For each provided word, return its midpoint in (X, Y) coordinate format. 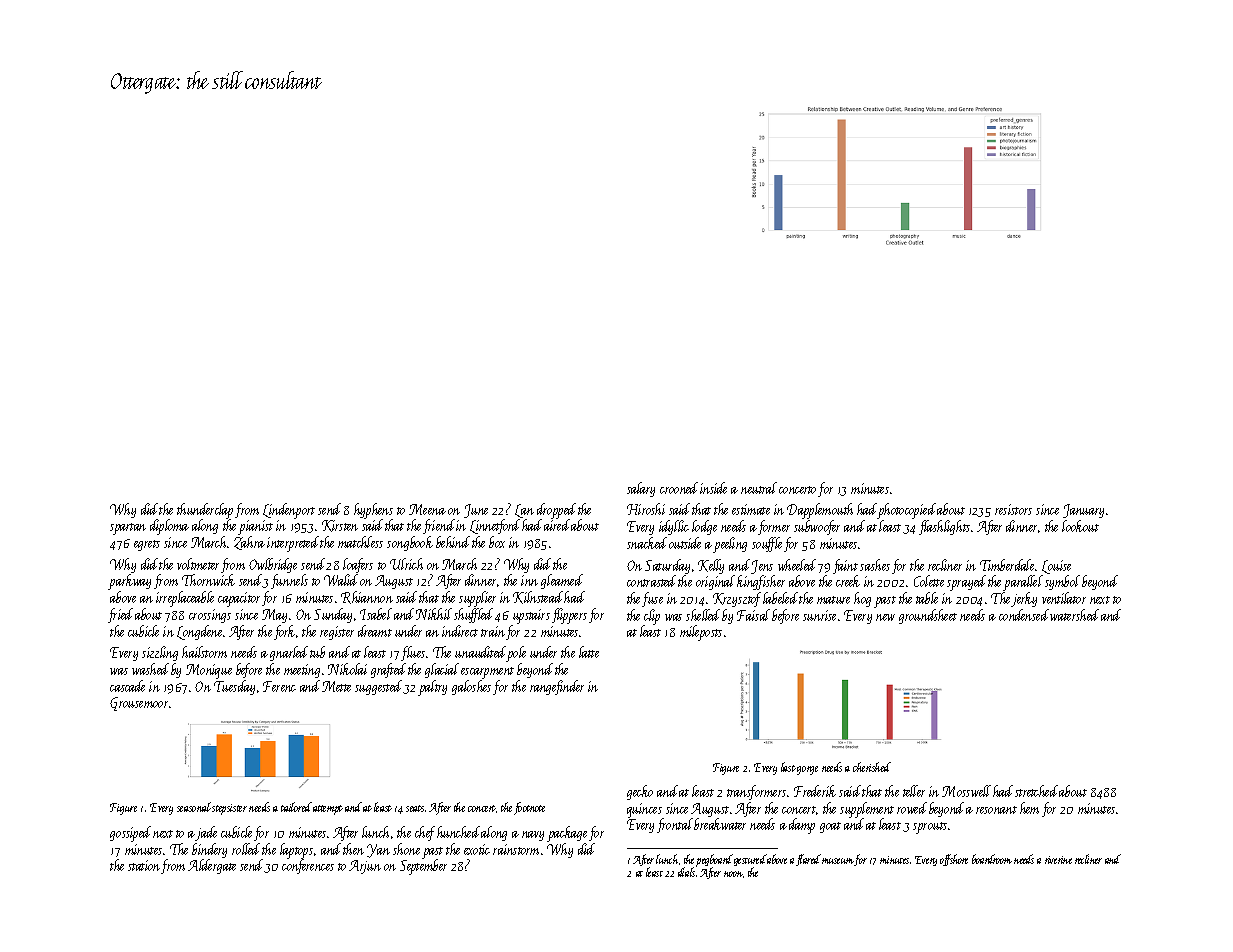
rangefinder (557, 687)
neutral (759, 488)
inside (713, 488)
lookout (1080, 526)
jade (206, 833)
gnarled (289, 653)
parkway (129, 582)
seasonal (194, 807)
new (885, 617)
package (567, 834)
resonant (996, 810)
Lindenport (289, 511)
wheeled (797, 565)
